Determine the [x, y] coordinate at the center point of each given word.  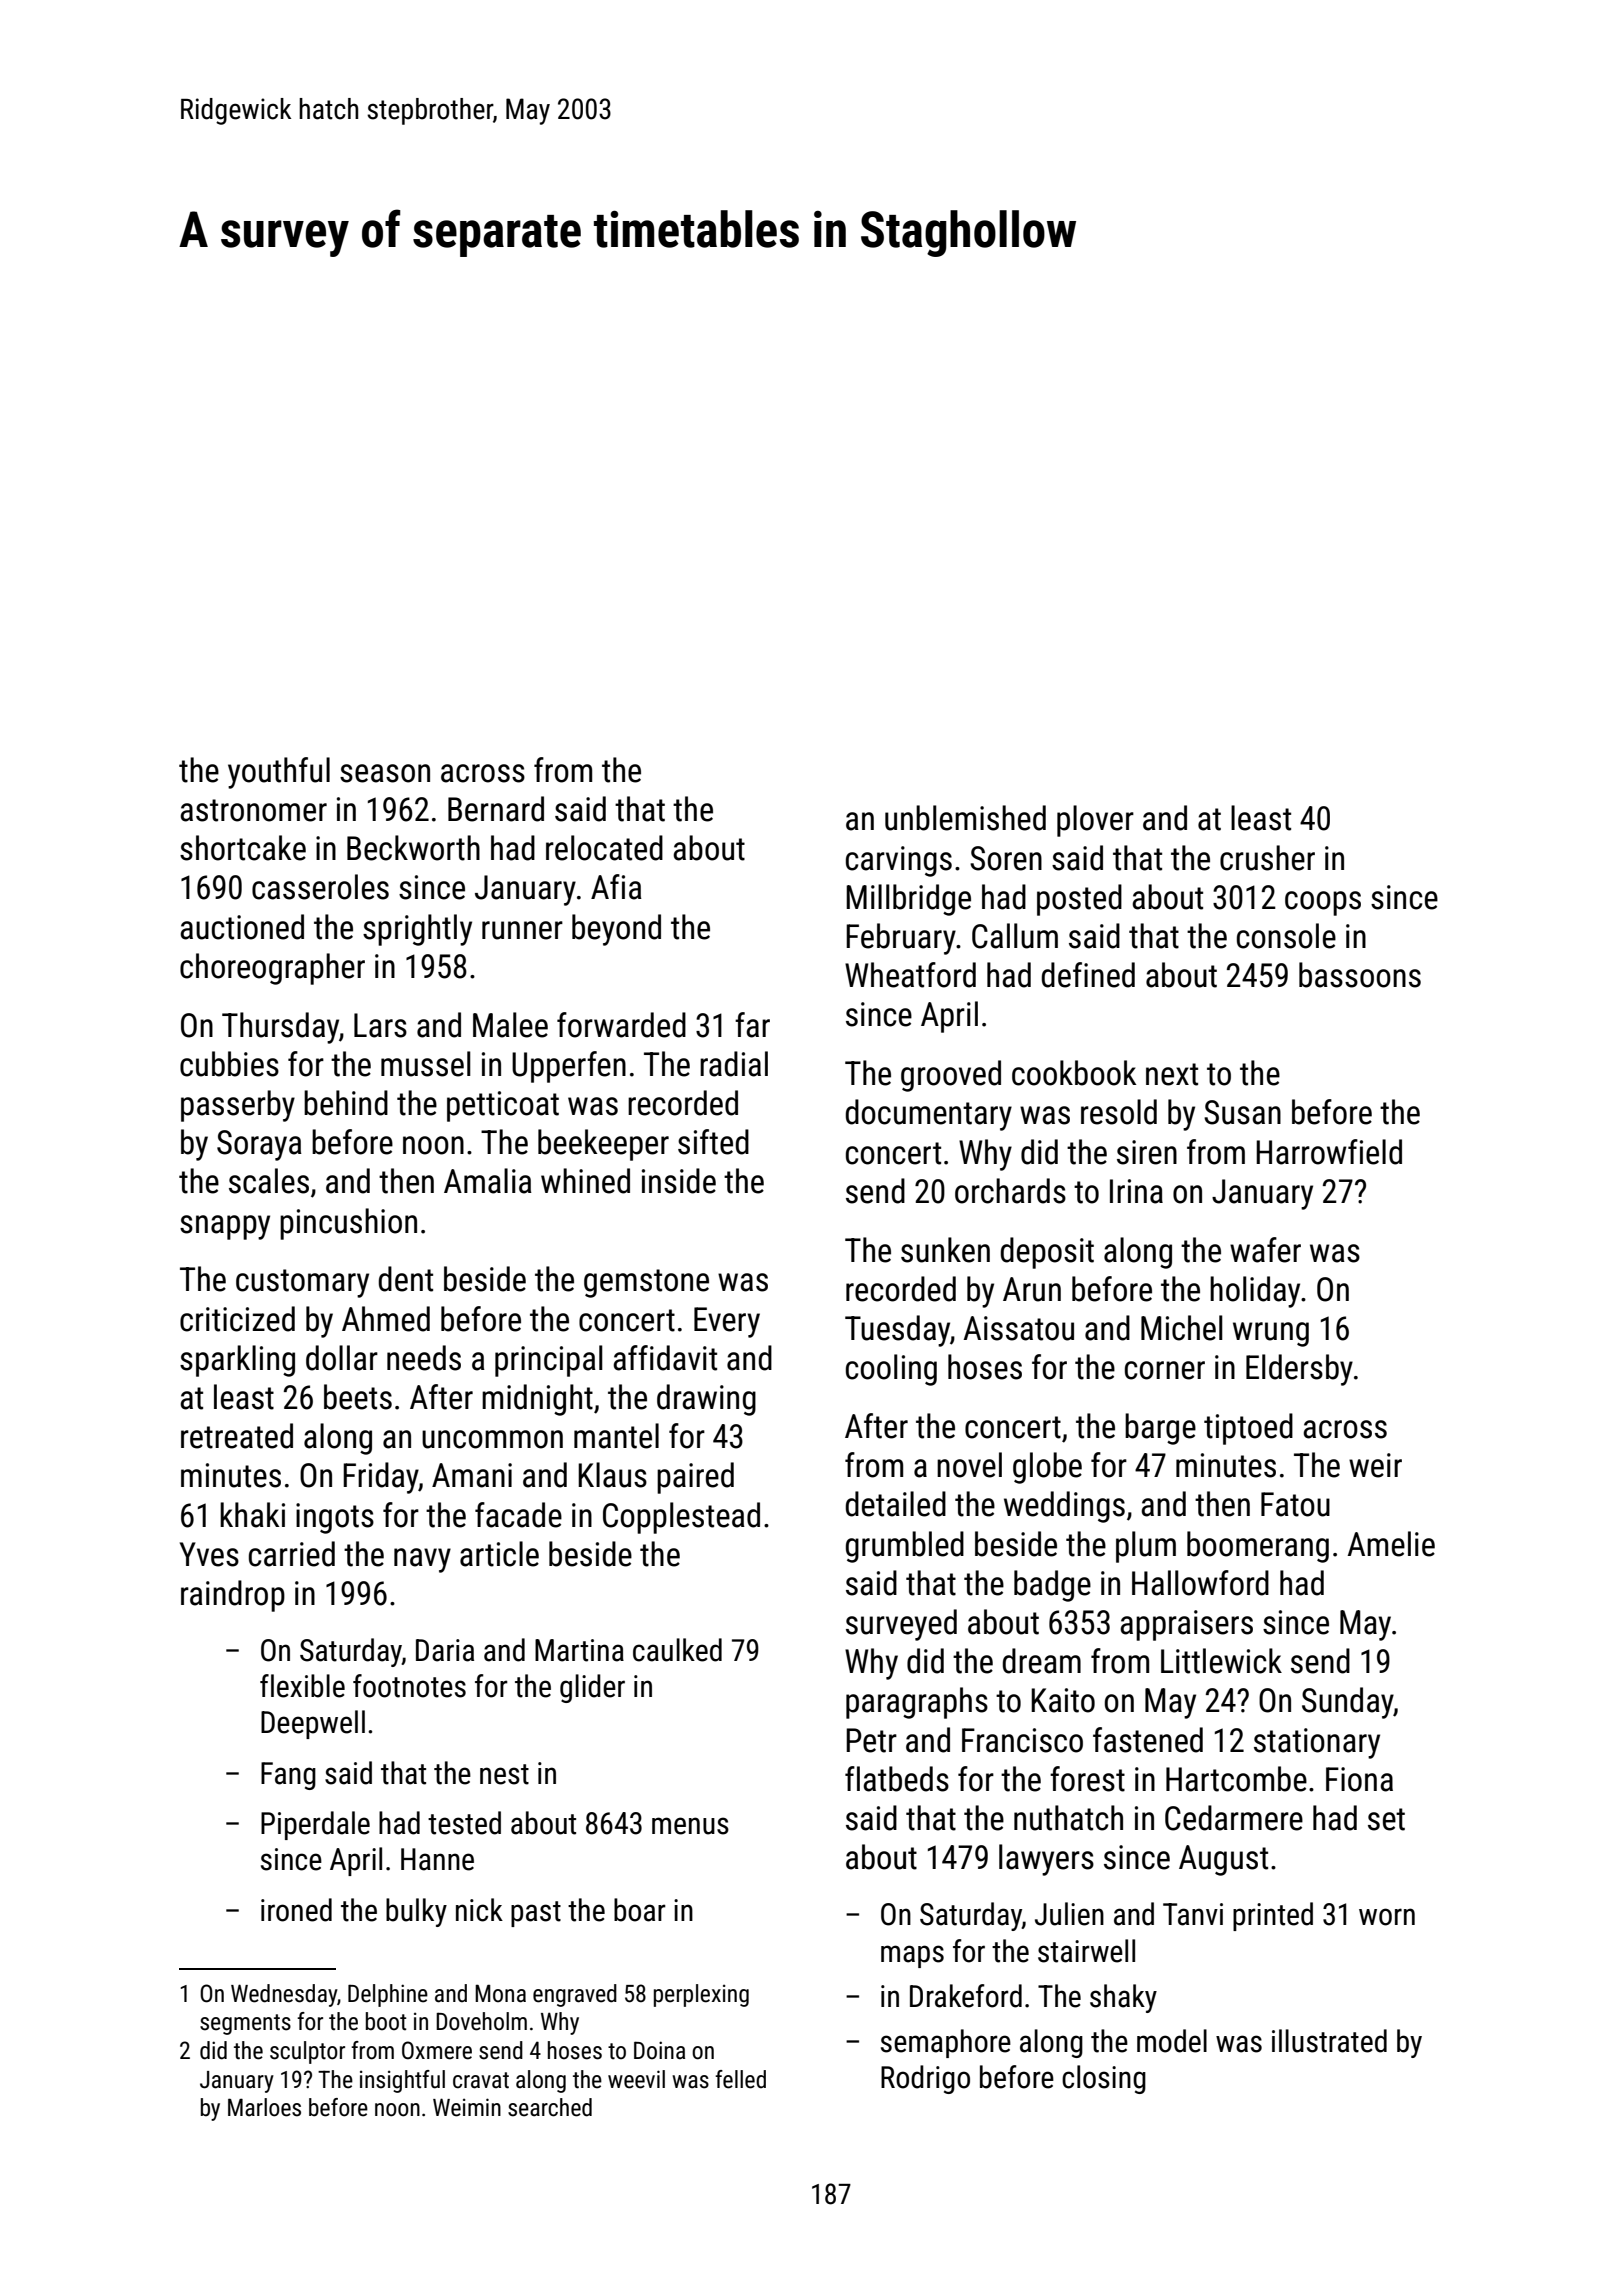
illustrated [1329, 2041]
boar [640, 1910]
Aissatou [1018, 1328]
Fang [288, 1776]
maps [912, 1956]
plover [1095, 821]
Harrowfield [1329, 1152]
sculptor [307, 2052]
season [385, 773]
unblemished [965, 818]
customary [302, 1283]
